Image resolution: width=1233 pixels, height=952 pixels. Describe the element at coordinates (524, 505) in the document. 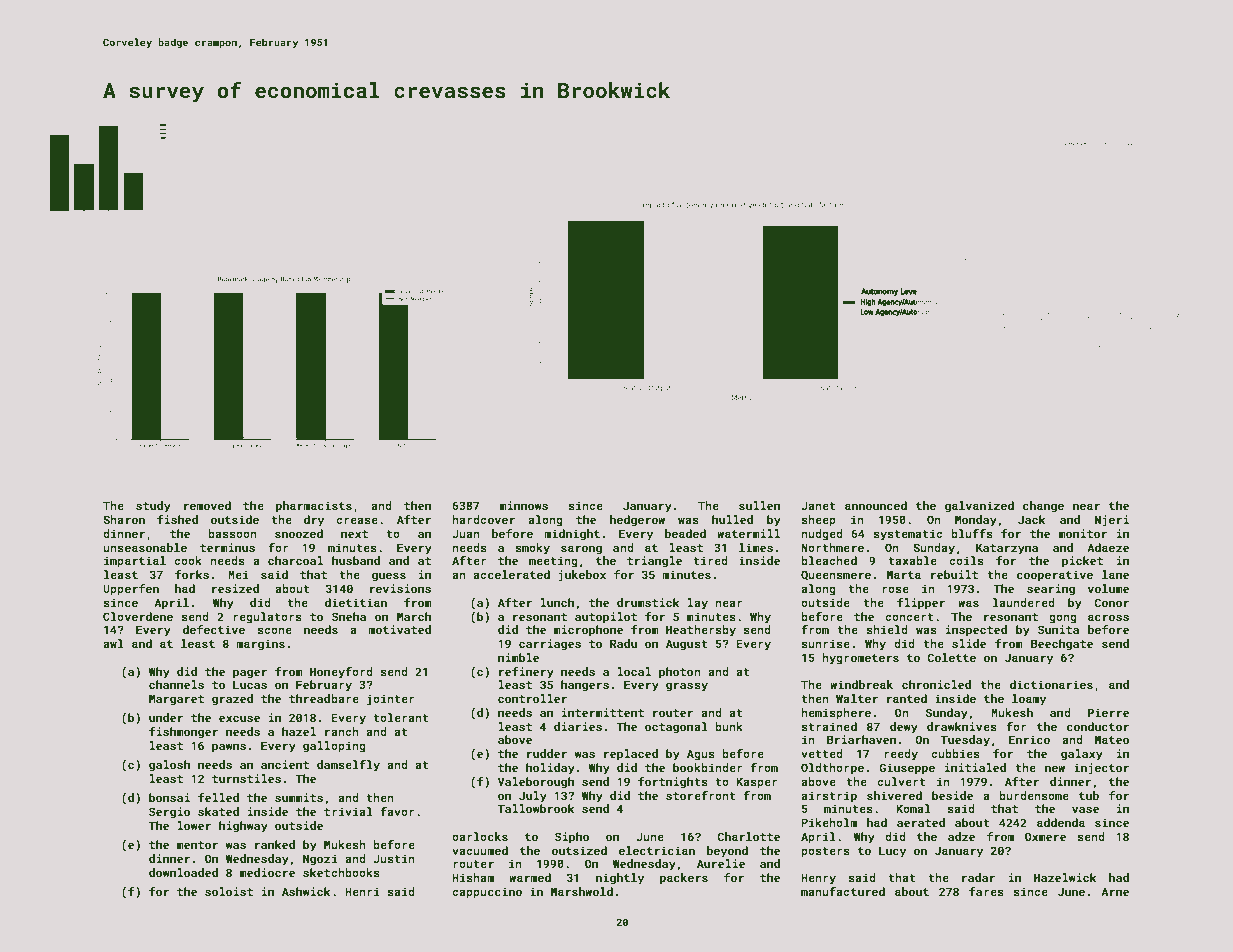

I see `minnows` at that location.
